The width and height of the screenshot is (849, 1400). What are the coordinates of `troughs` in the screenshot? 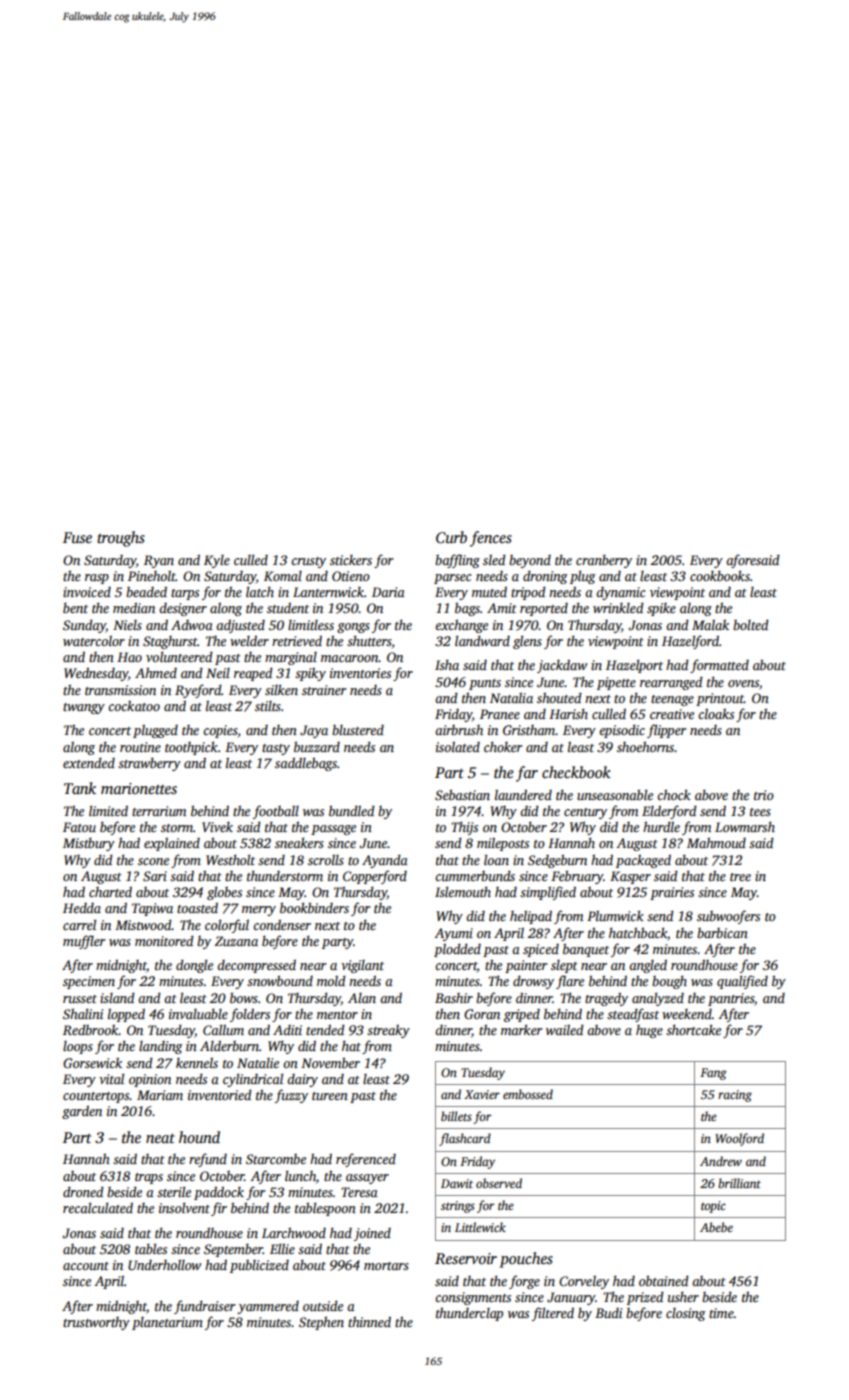 It's located at (121, 539).
